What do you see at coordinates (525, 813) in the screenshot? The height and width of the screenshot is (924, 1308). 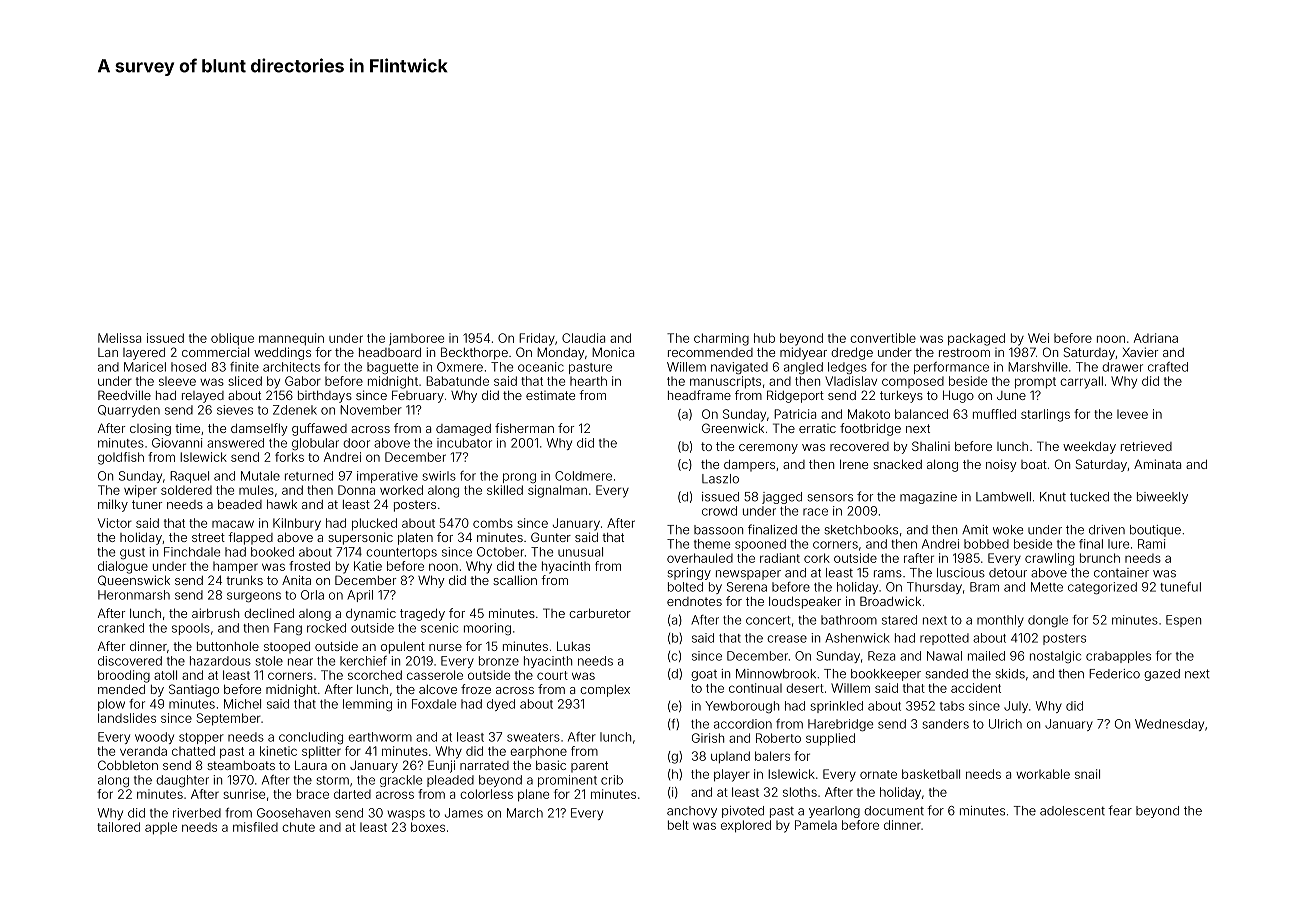 I see `March` at bounding box center [525, 813].
